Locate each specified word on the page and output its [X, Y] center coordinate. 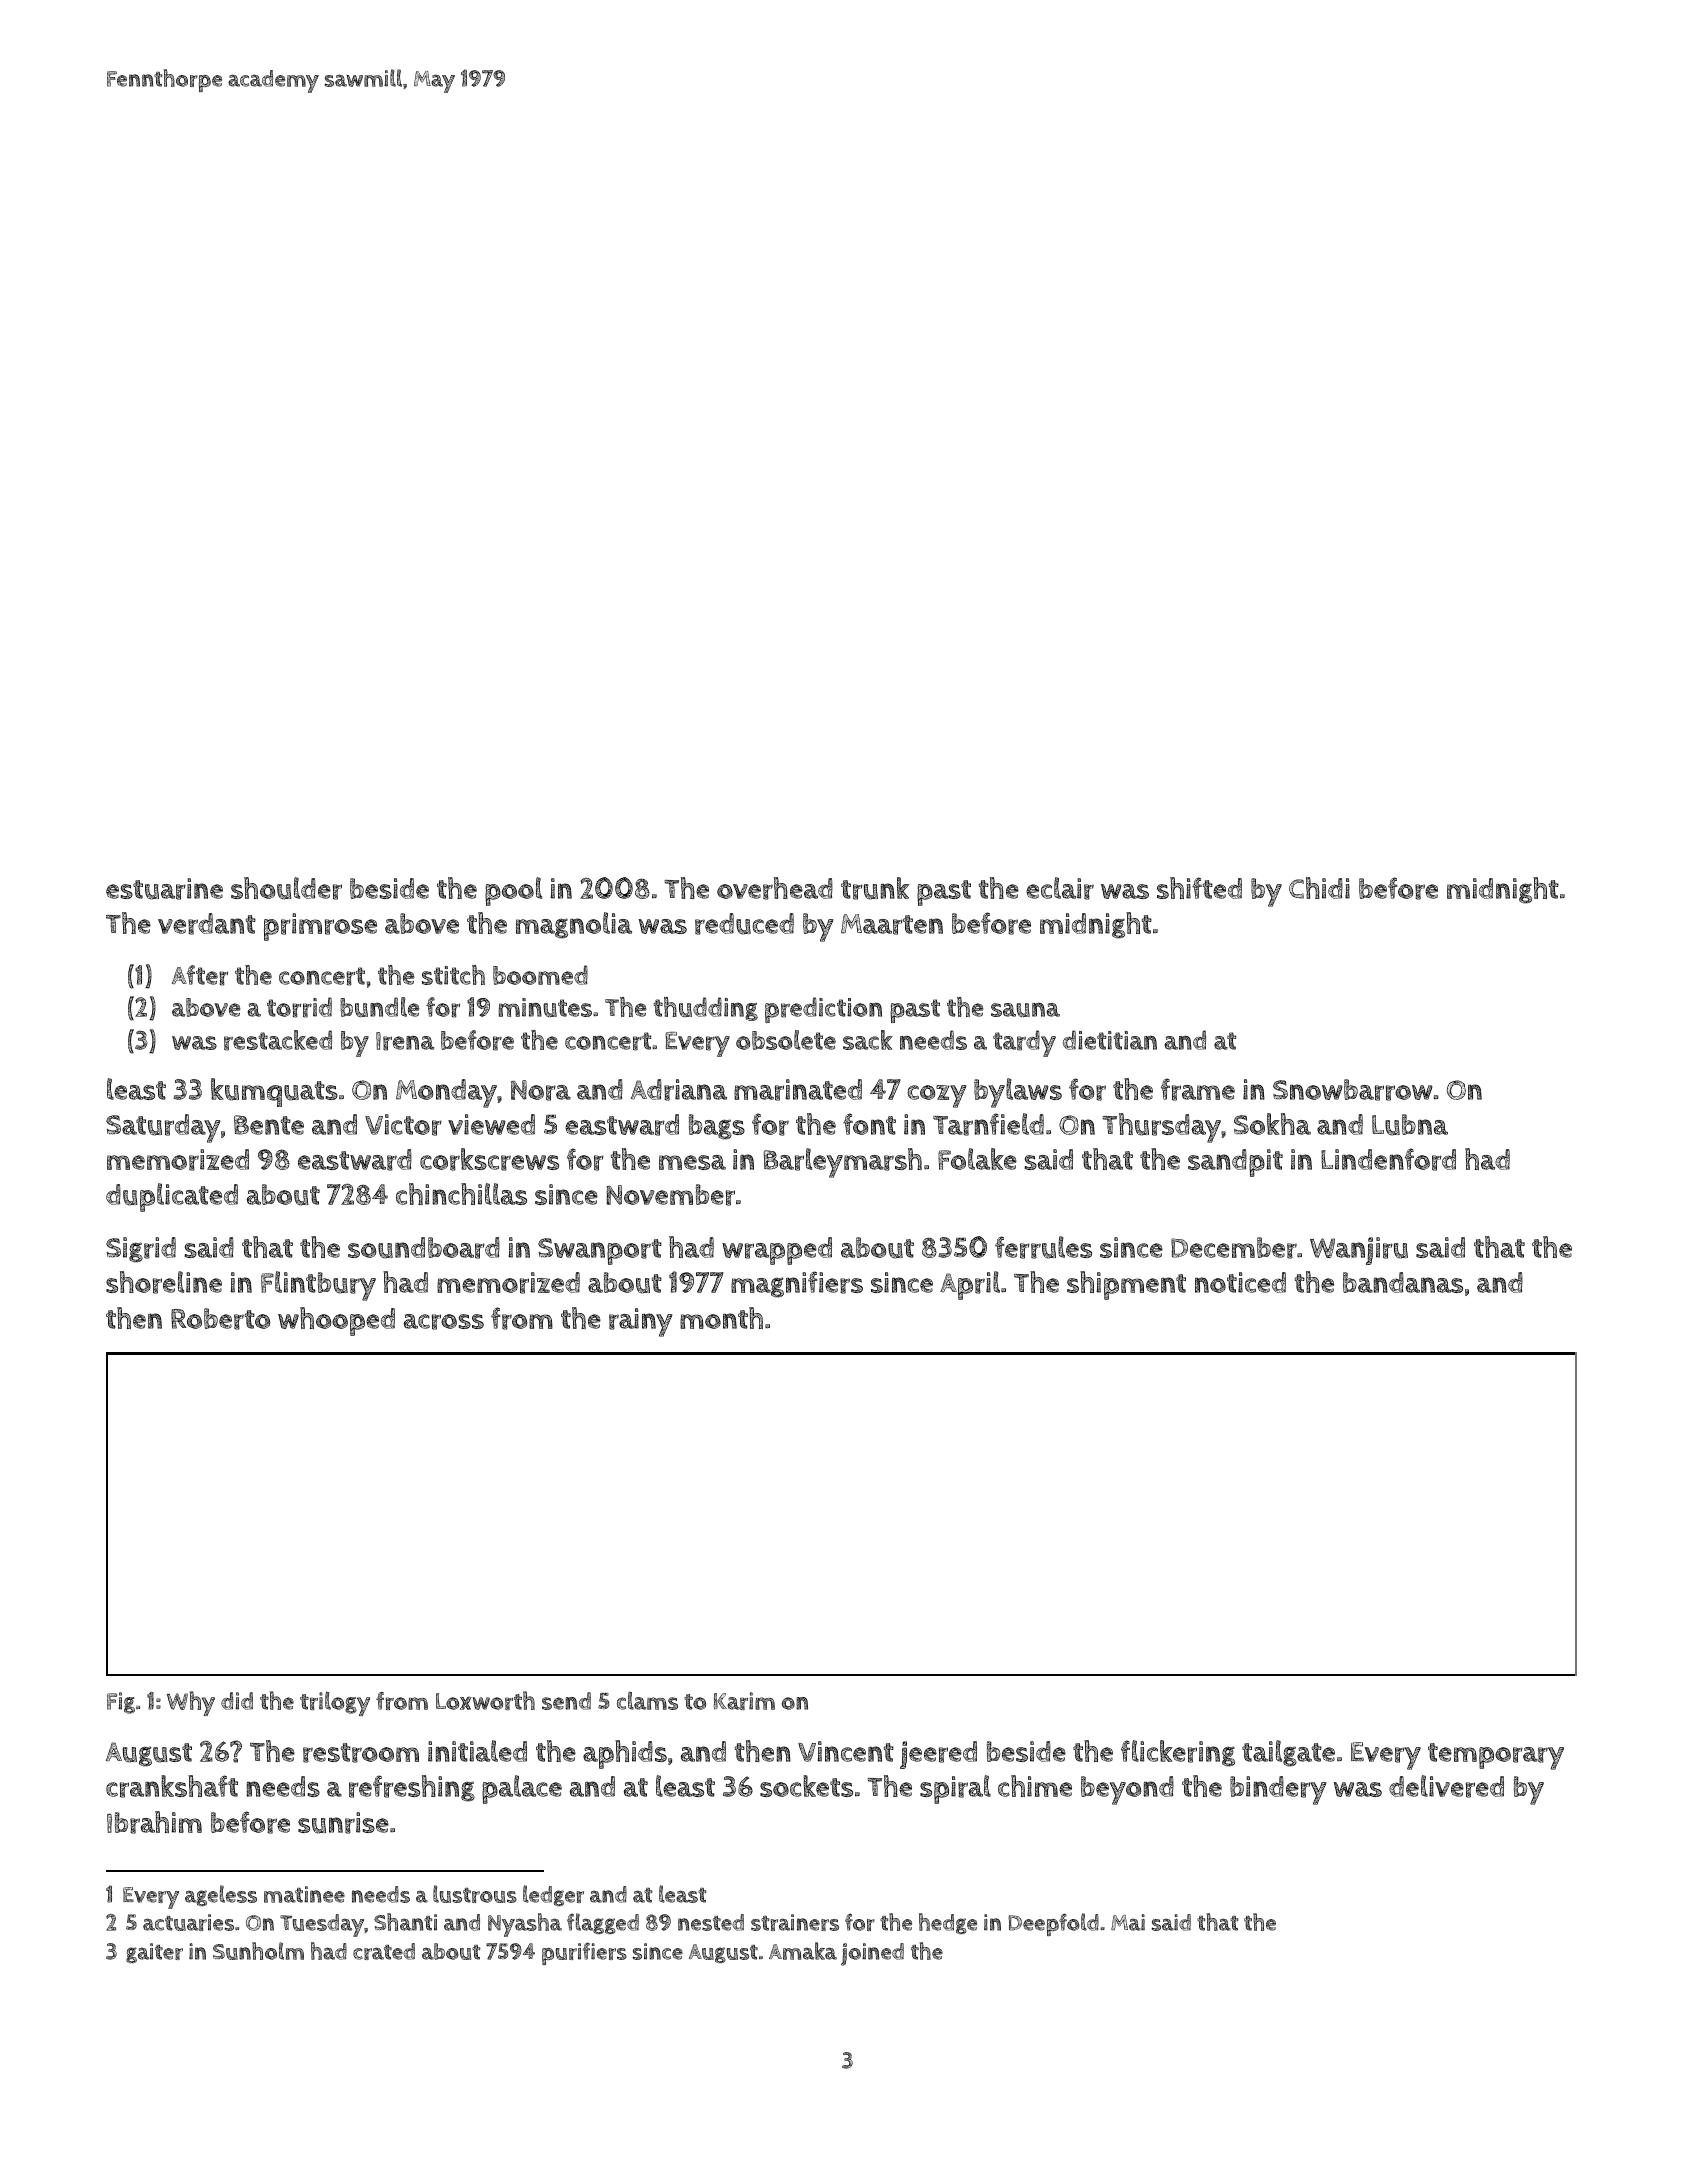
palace [522, 1789]
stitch [453, 975]
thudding [705, 1009]
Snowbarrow [1353, 1090]
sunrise [343, 1823]
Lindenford [1388, 1159]
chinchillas [461, 1194]
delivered [1446, 1786]
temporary [1496, 1756]
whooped [336, 1321]
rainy [641, 1322]
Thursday [1161, 1128]
